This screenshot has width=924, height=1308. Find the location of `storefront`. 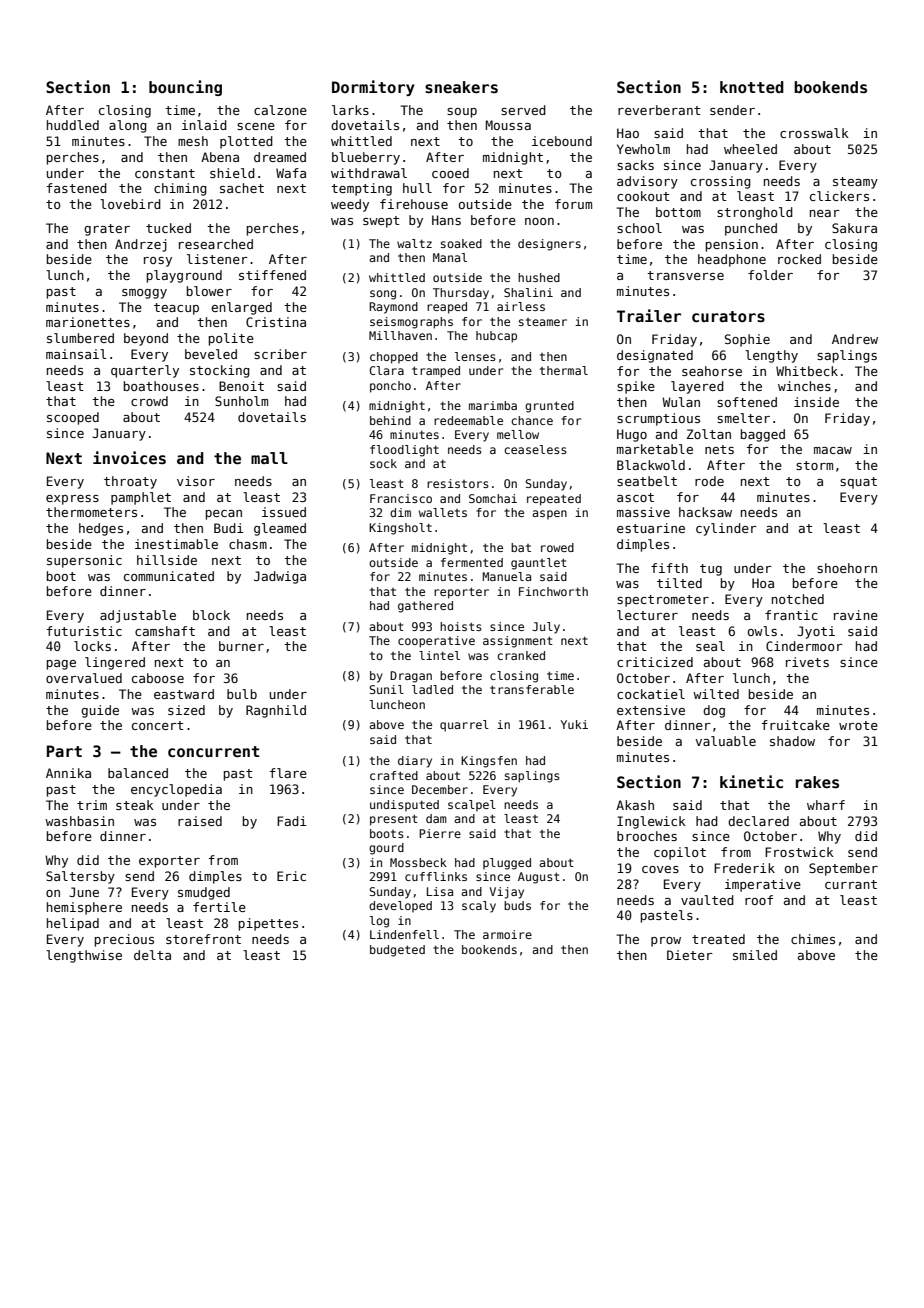

storefront is located at coordinates (203, 939).
